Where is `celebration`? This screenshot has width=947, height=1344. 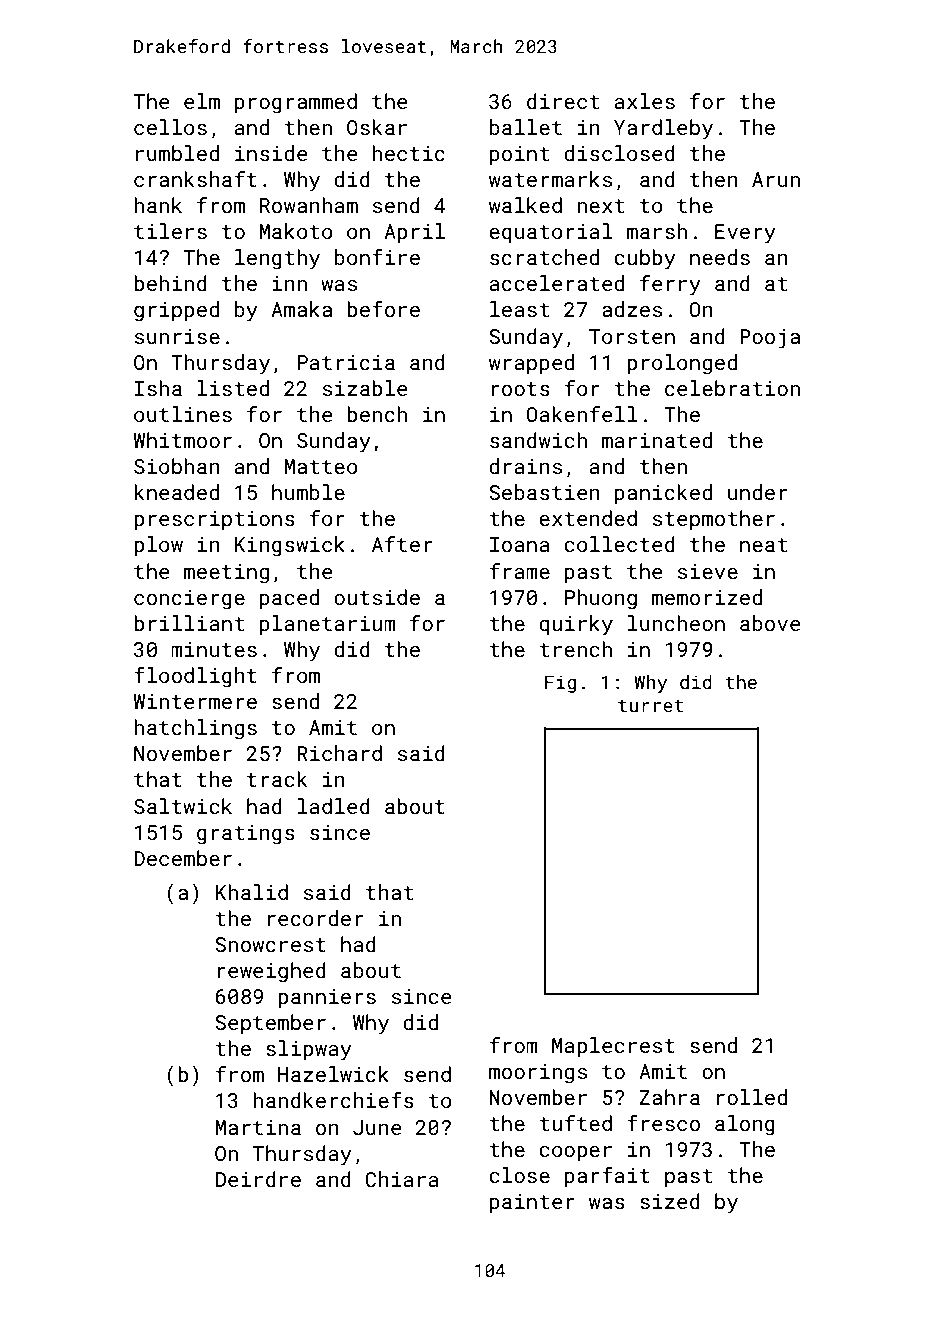
celebration is located at coordinates (732, 388).
